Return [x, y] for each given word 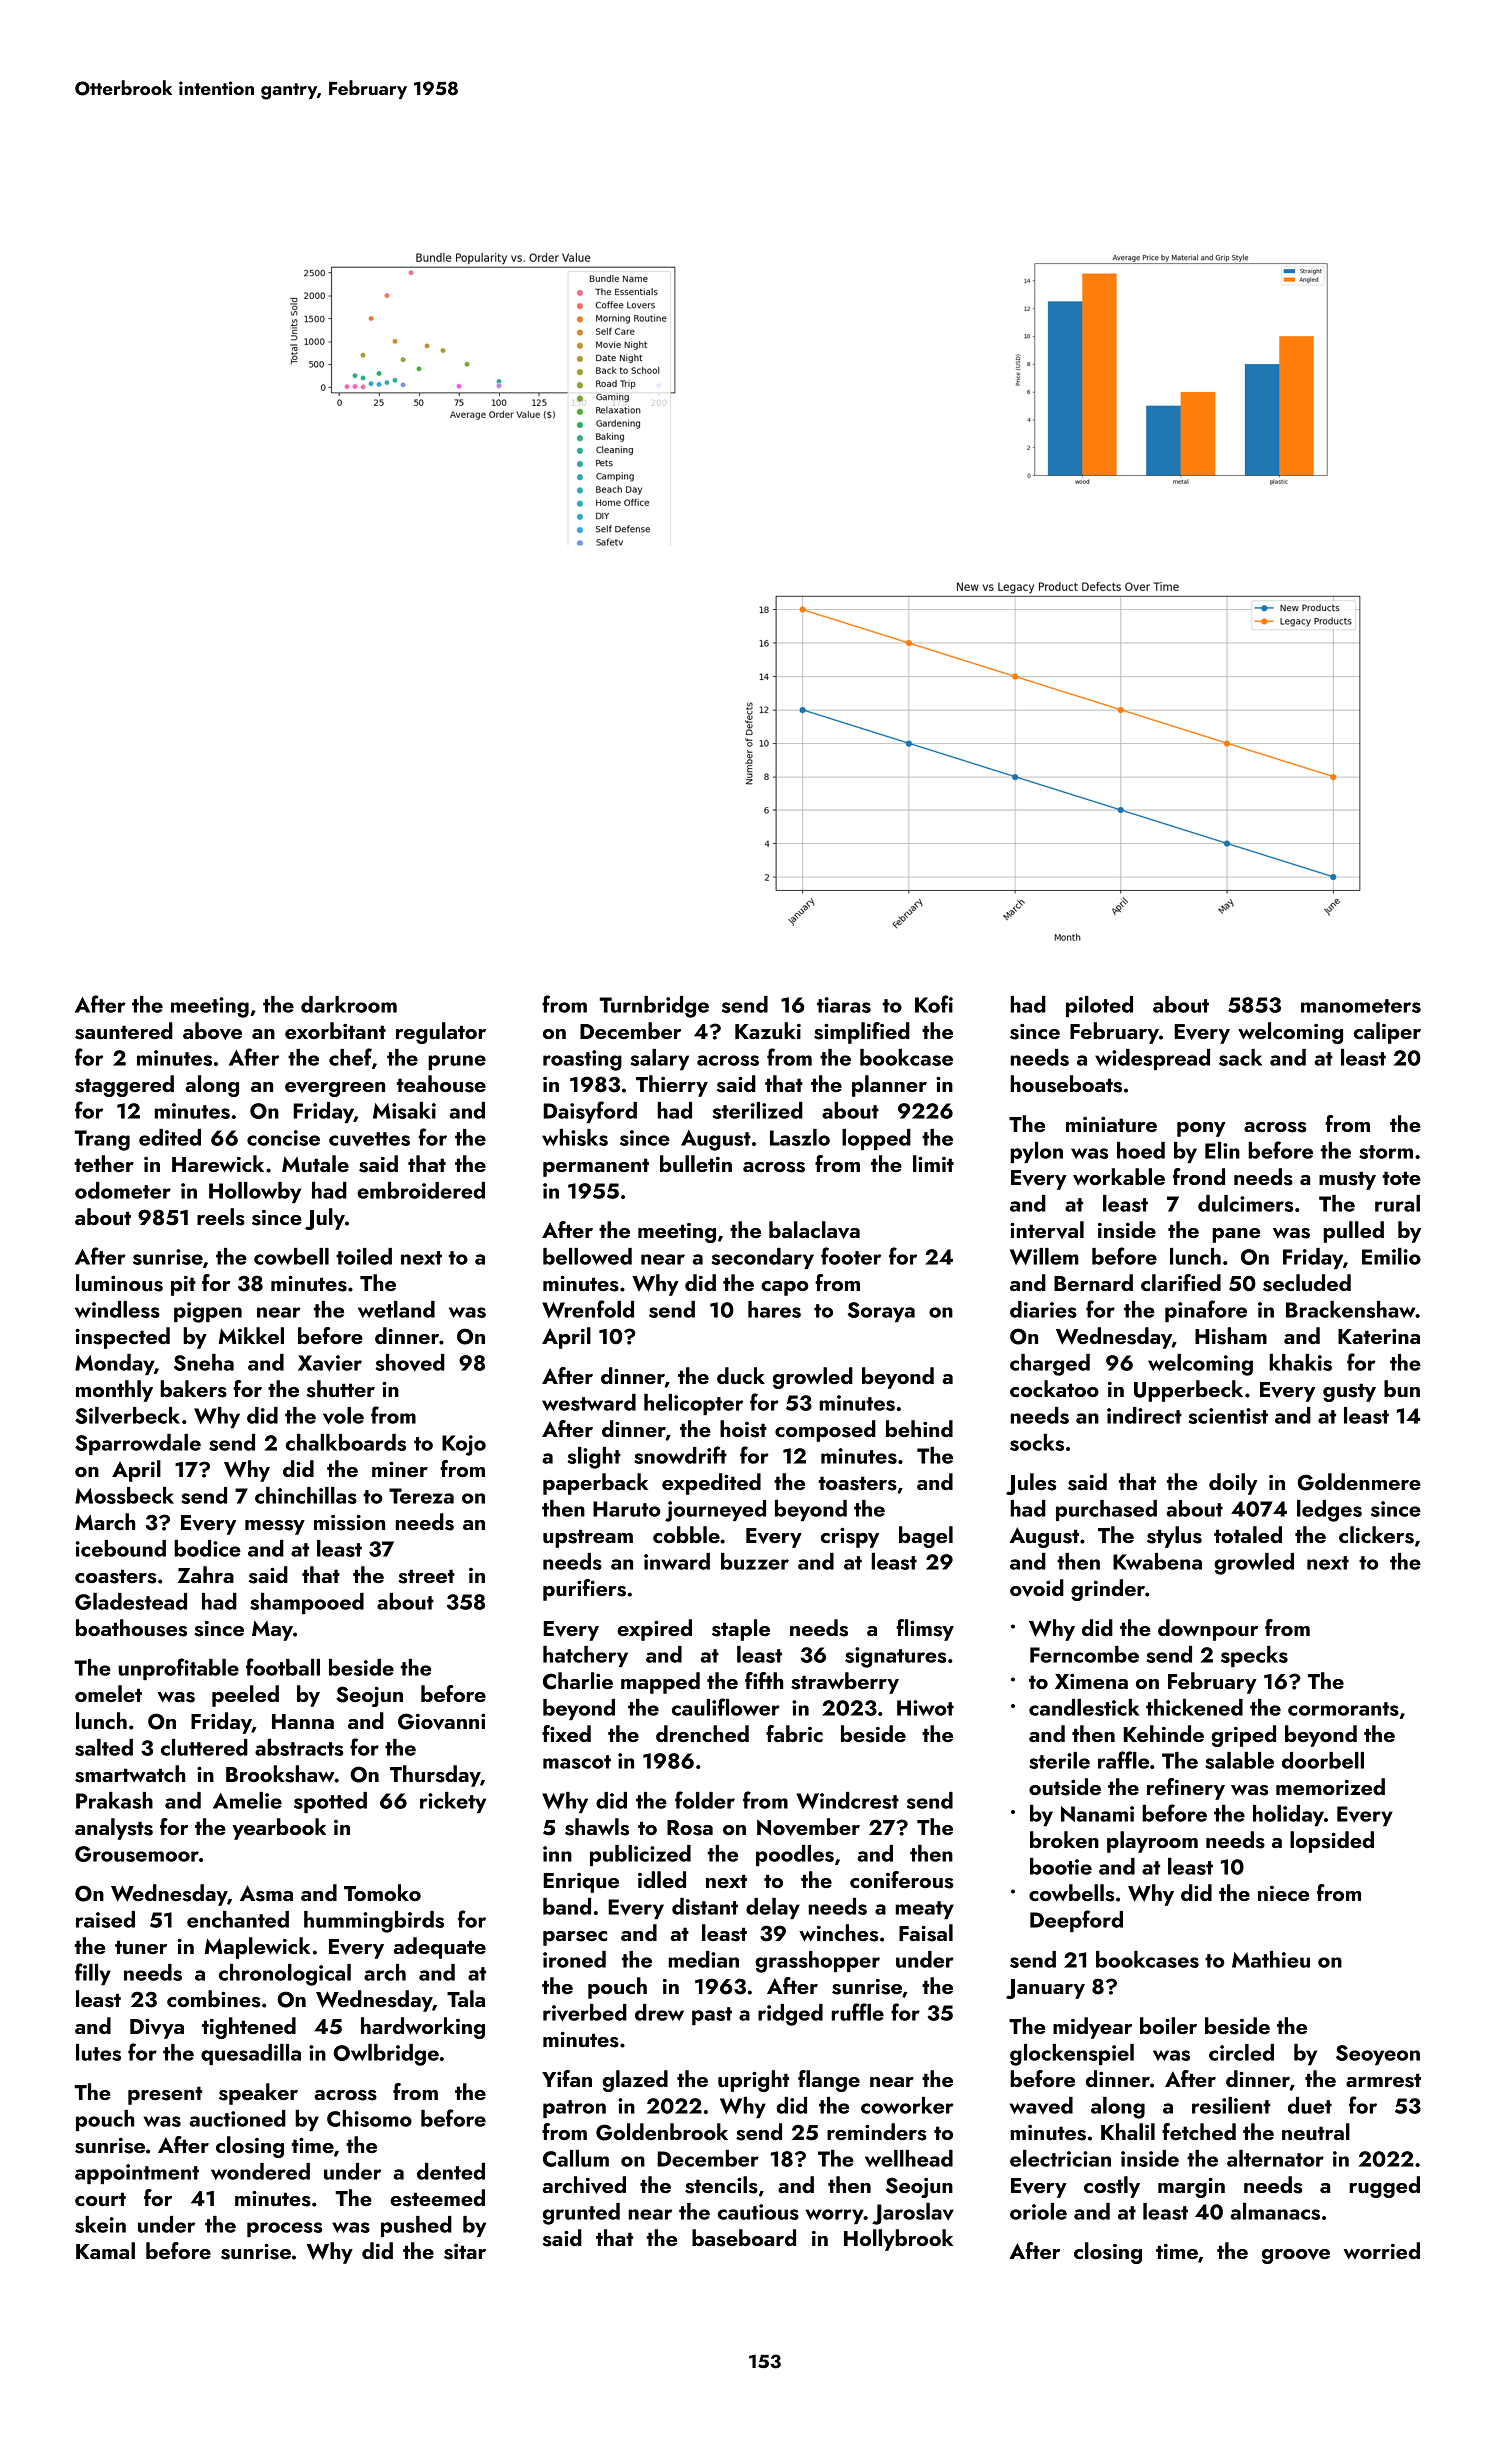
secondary [763, 1258]
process [284, 2229]
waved [1041, 2105]
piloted [1099, 1006]
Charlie [578, 1681]
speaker [258, 2094]
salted [104, 1747]
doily [1233, 1484]
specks [1254, 1656]
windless [117, 1309]
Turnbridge [654, 1007]
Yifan [567, 2078]
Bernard [1093, 1282]
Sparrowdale [138, 1444]
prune [457, 1062]
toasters [857, 1483]
